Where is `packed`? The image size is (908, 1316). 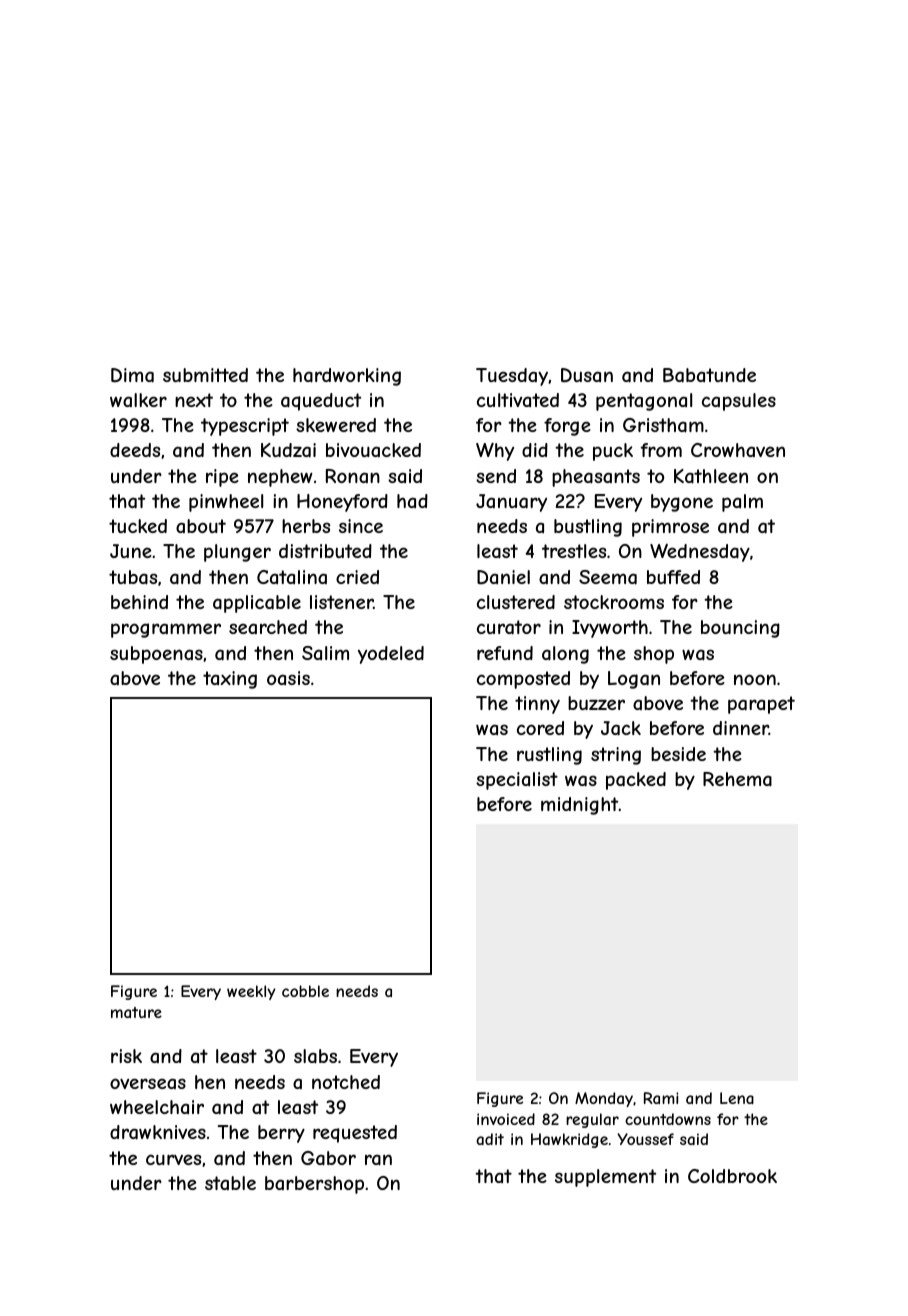 packed is located at coordinates (636, 781).
